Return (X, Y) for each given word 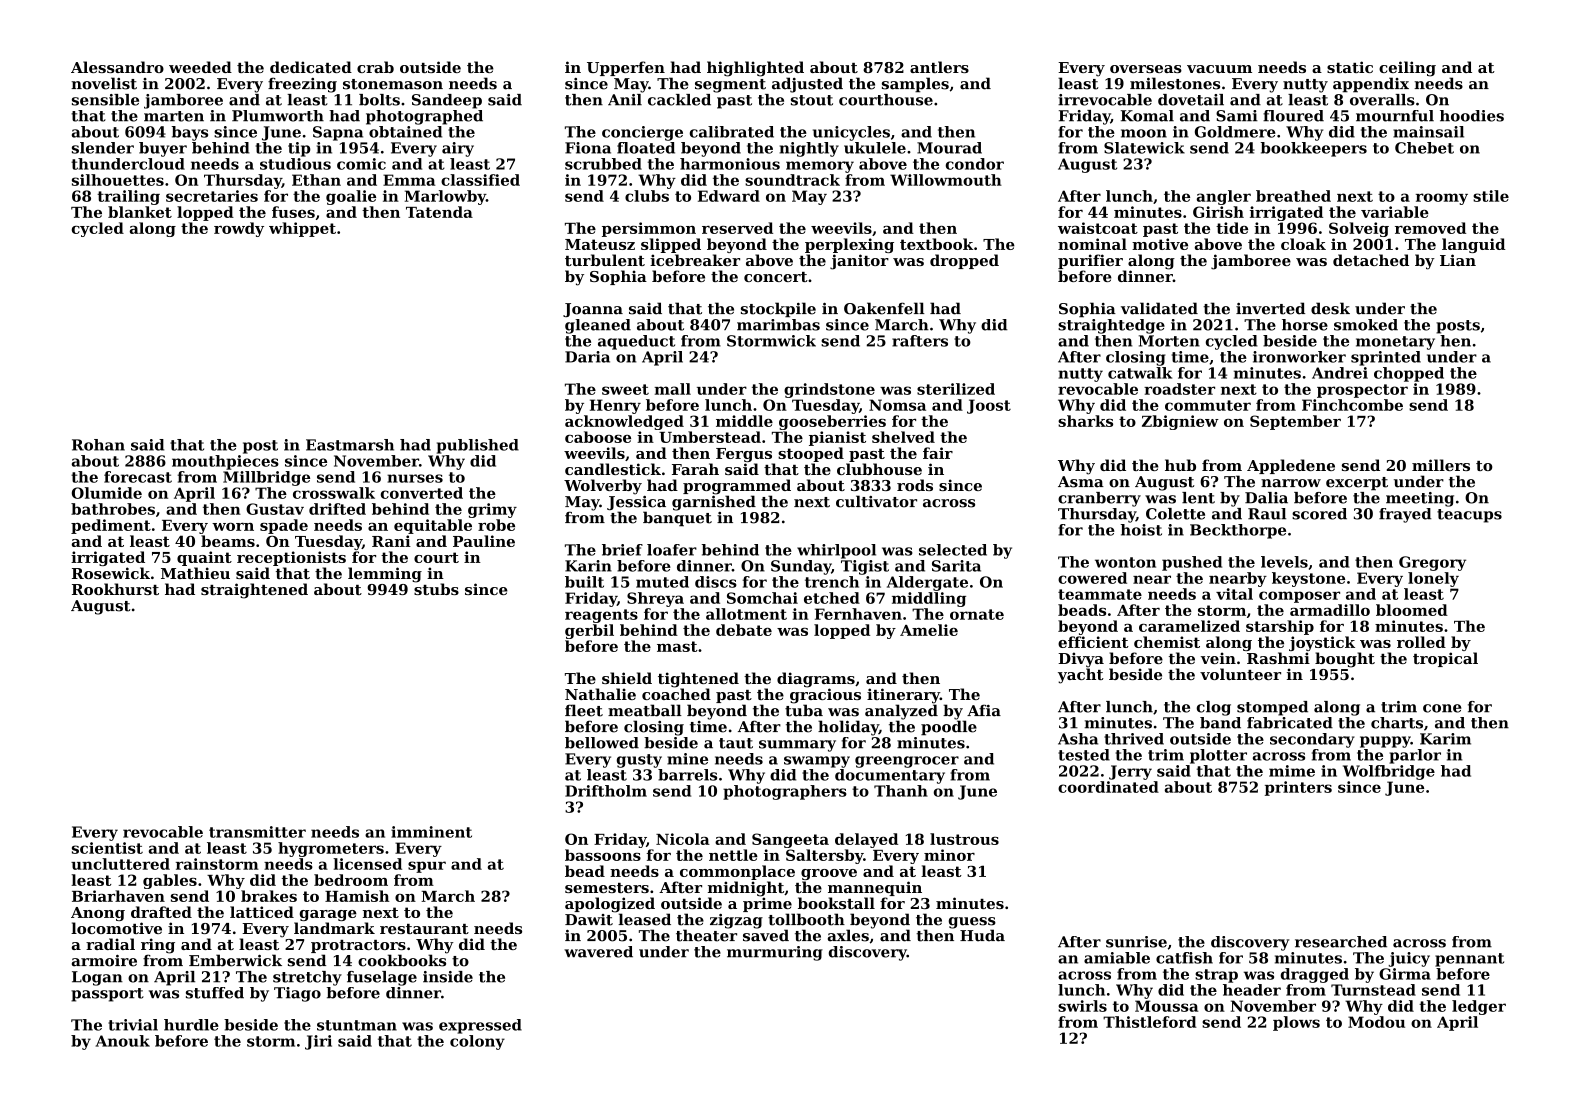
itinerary (903, 696)
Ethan (316, 180)
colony (477, 1042)
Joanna (593, 310)
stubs (436, 589)
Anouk (123, 1041)
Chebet (1424, 148)
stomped (1272, 708)
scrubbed (603, 164)
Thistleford (1150, 1022)
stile (1491, 196)
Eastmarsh (350, 445)
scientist (107, 848)
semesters (607, 888)
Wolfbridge (1389, 772)
